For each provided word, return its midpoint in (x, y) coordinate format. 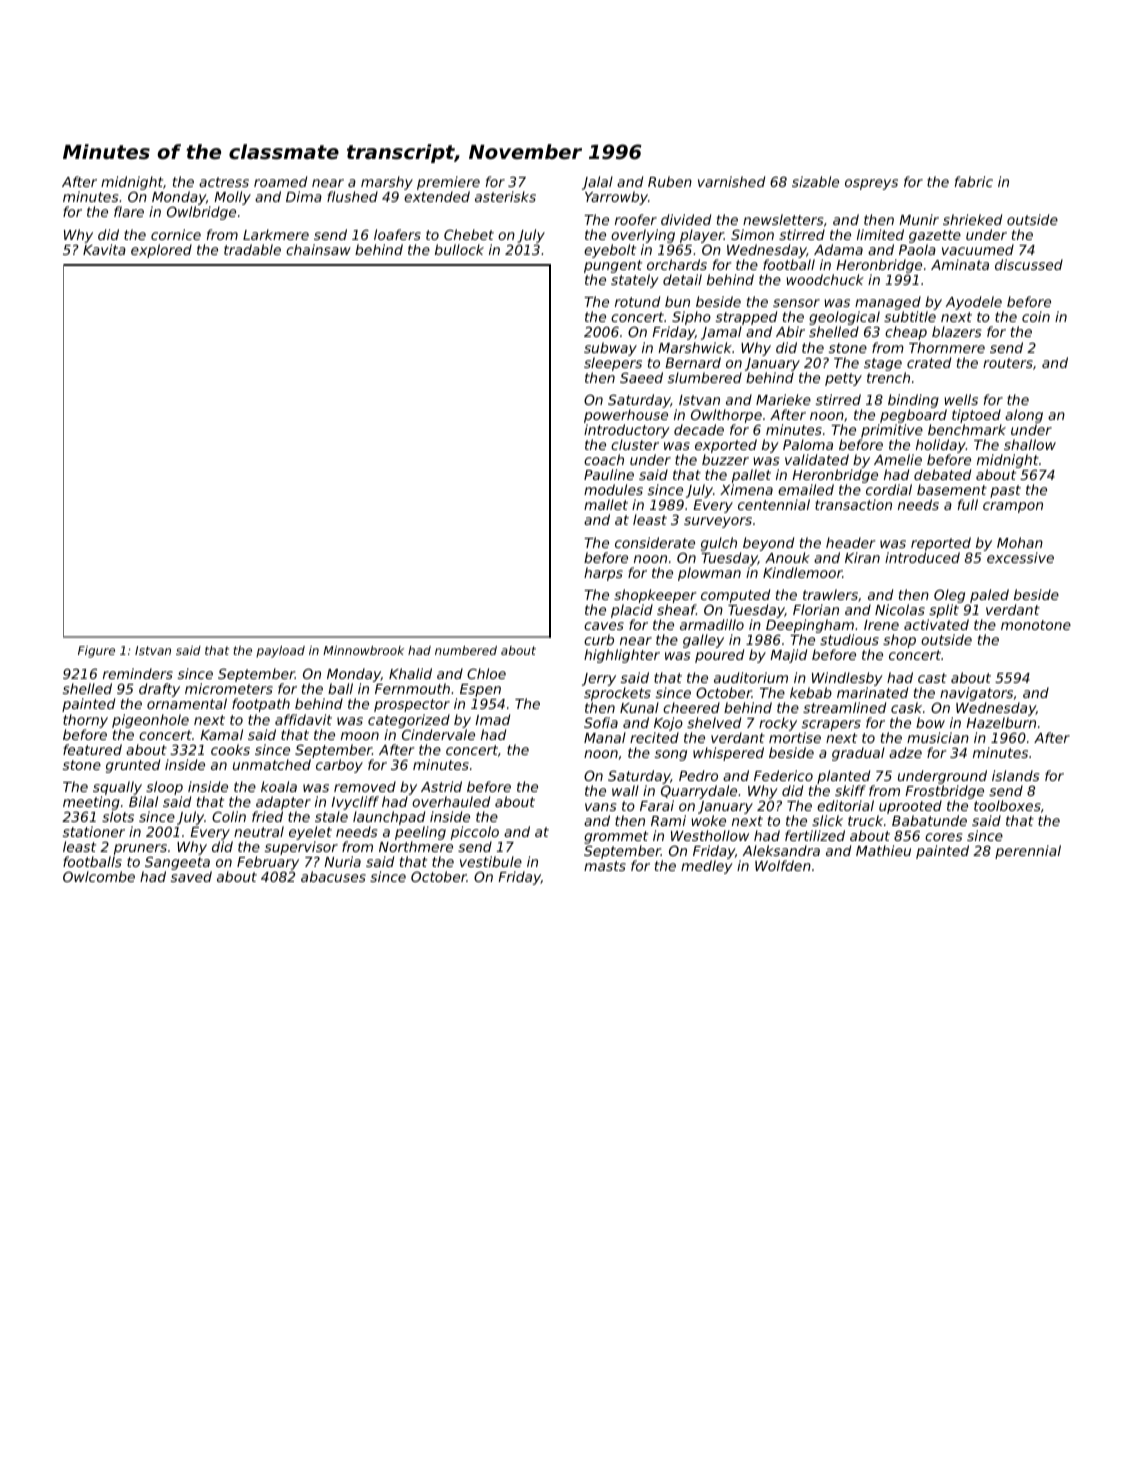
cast (932, 678)
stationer (94, 831)
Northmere (416, 846)
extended (437, 196)
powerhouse (626, 416)
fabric (974, 181)
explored (161, 251)
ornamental (187, 704)
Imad (492, 719)
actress (224, 182)
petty (843, 379)
